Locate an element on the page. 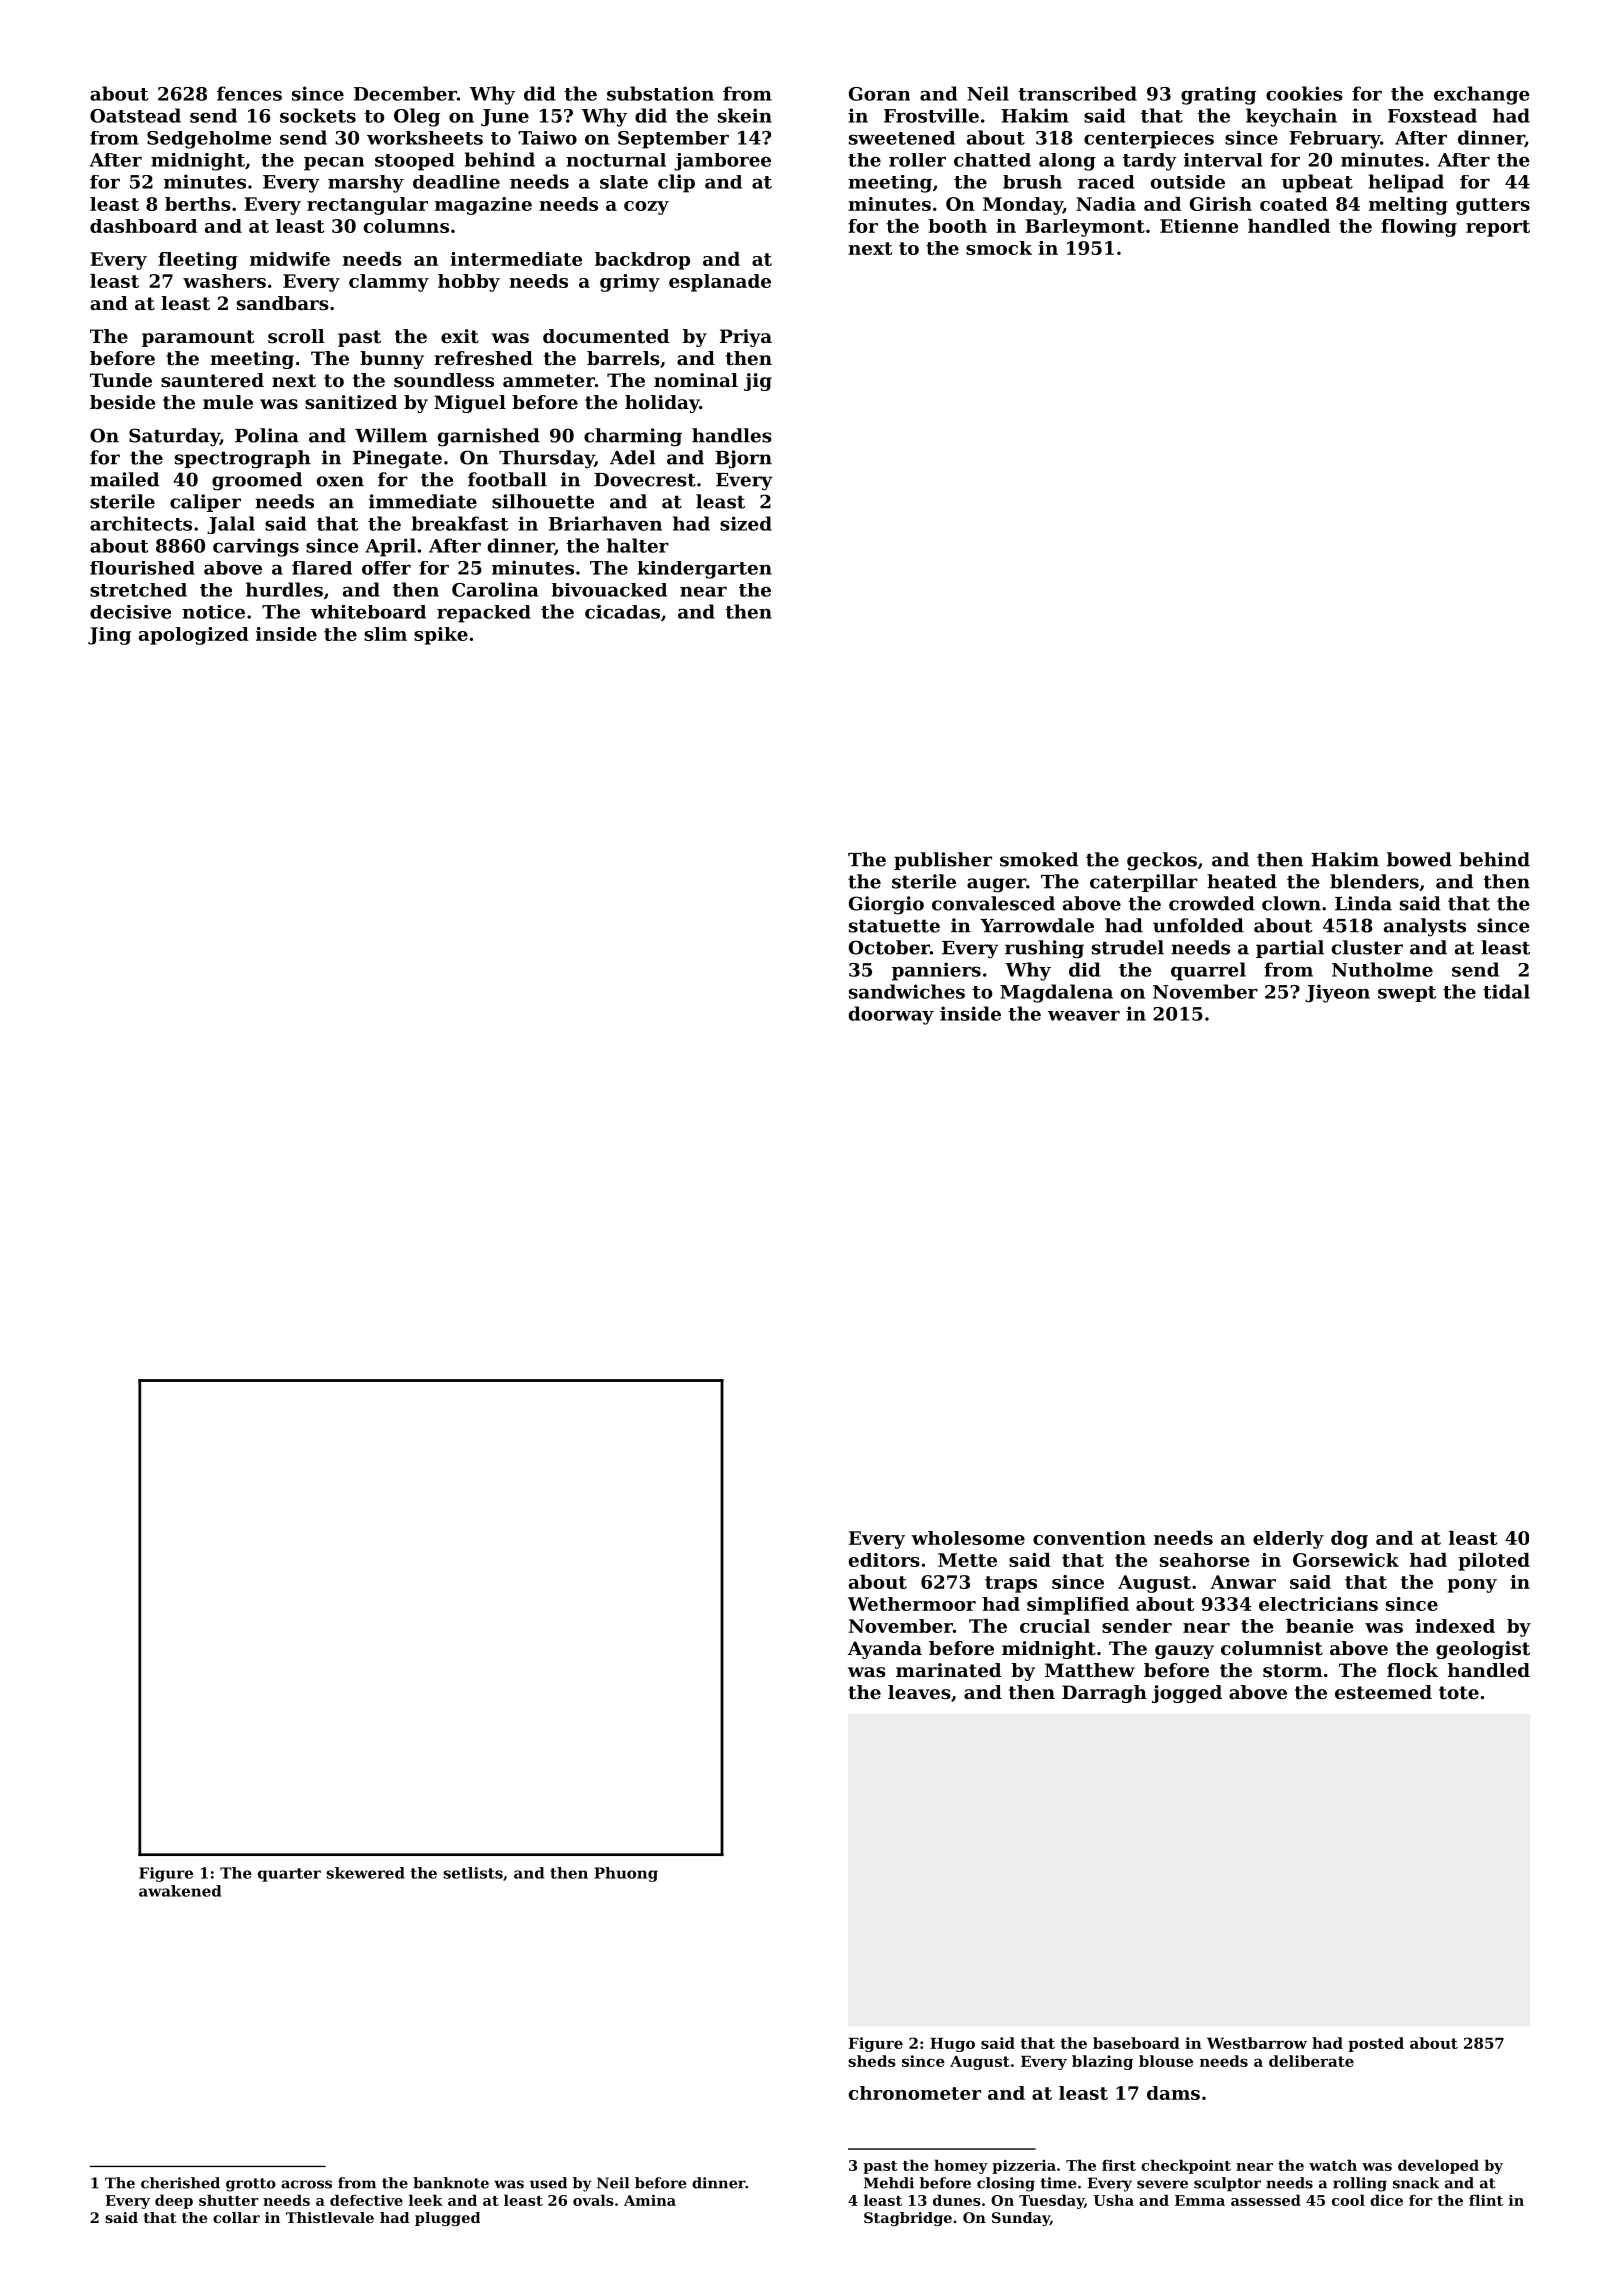 This document has height=2292, width=1620. editors is located at coordinates (884, 1560).
